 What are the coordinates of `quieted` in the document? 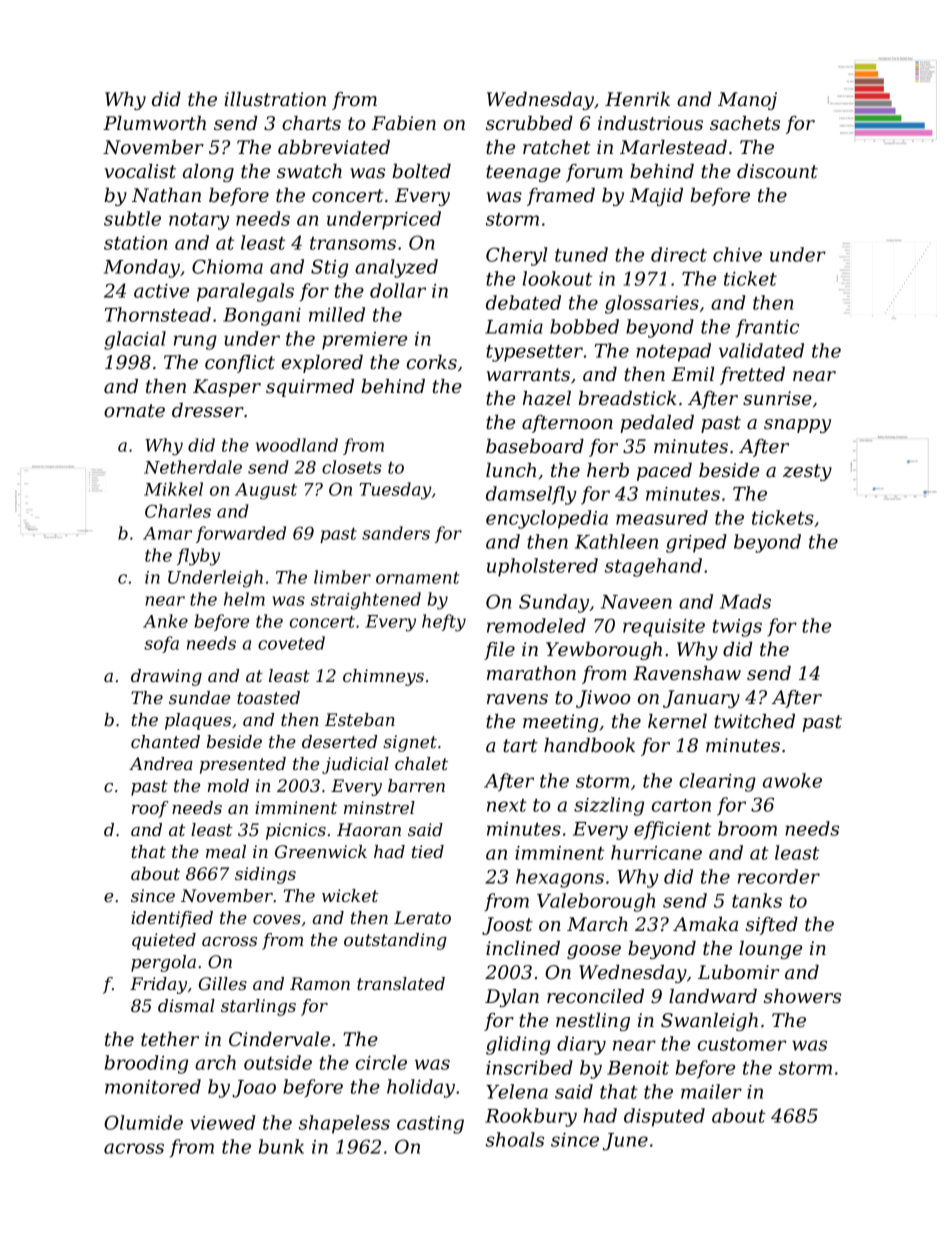 It's located at (164, 941).
